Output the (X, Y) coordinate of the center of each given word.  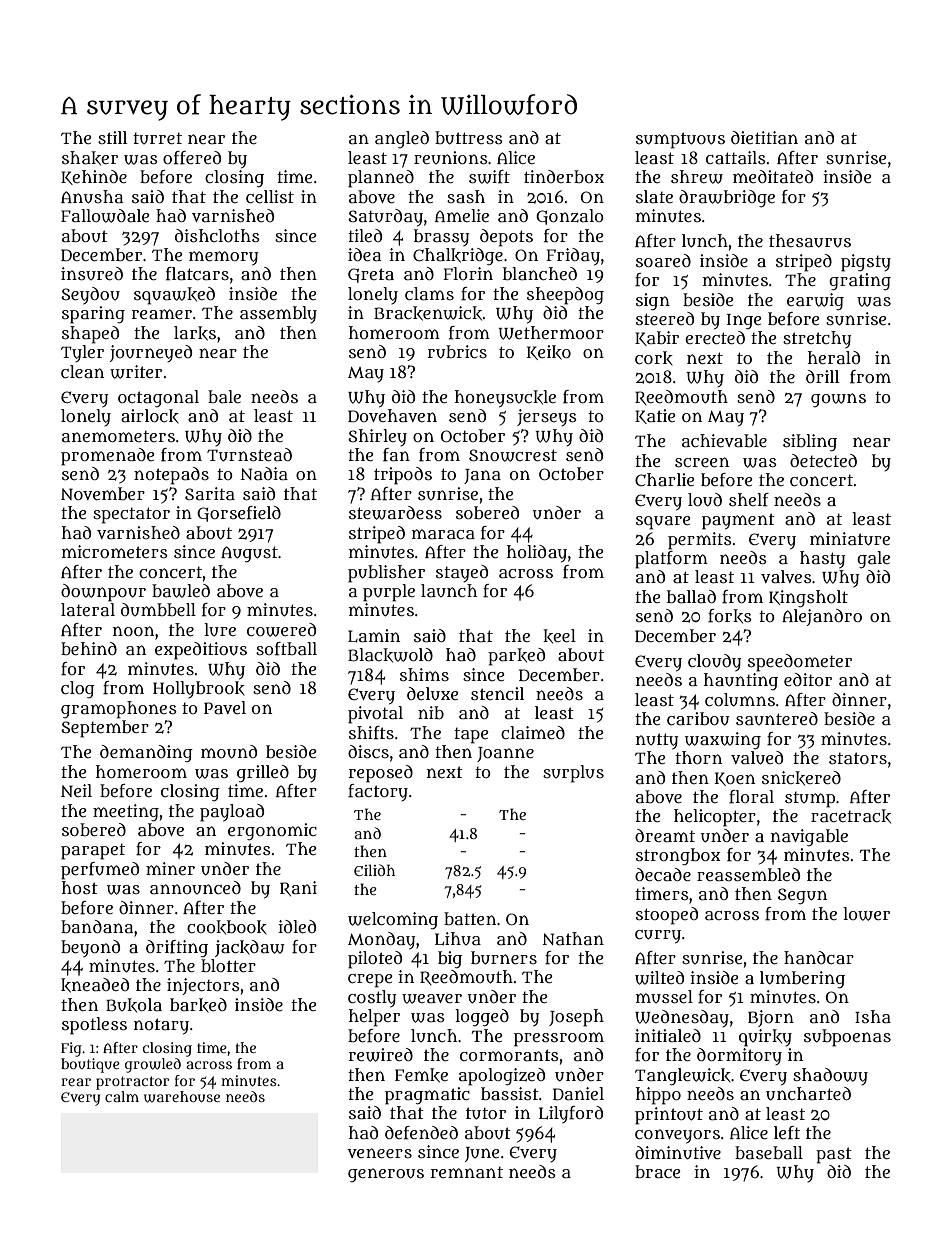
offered (192, 158)
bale (224, 397)
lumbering (802, 980)
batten (470, 918)
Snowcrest (513, 455)
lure (220, 629)
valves (786, 576)
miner (170, 868)
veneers (379, 1153)
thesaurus (810, 241)
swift (489, 177)
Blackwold (390, 655)
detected (823, 460)
